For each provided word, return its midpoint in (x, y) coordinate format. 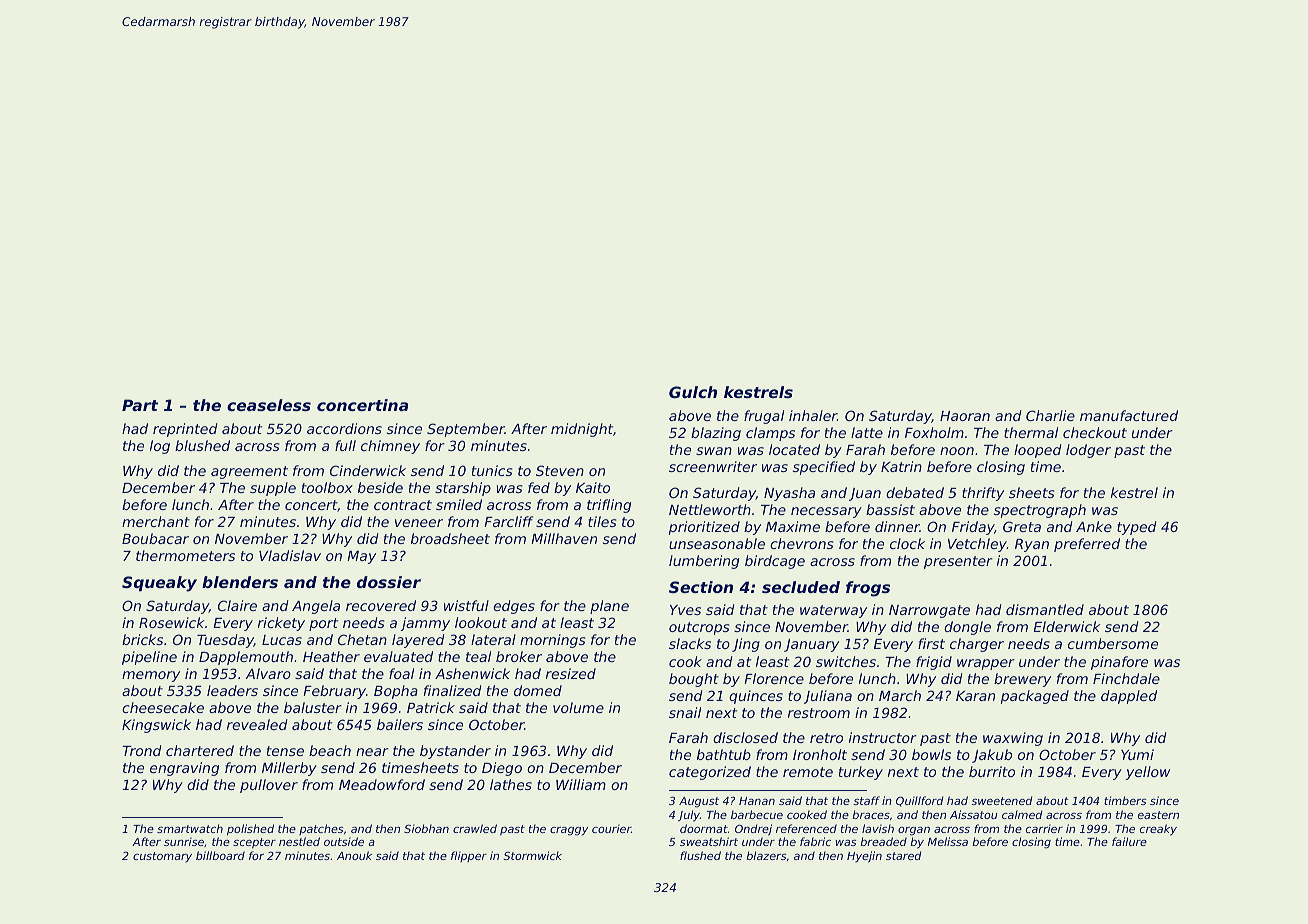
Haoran (965, 416)
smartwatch (190, 828)
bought (694, 680)
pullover (269, 786)
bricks (142, 639)
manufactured (1129, 415)
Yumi (1137, 754)
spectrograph (1040, 511)
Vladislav (290, 555)
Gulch (693, 392)
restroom (819, 713)
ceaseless (269, 405)
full (345, 445)
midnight (582, 430)
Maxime (793, 526)
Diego (502, 769)
